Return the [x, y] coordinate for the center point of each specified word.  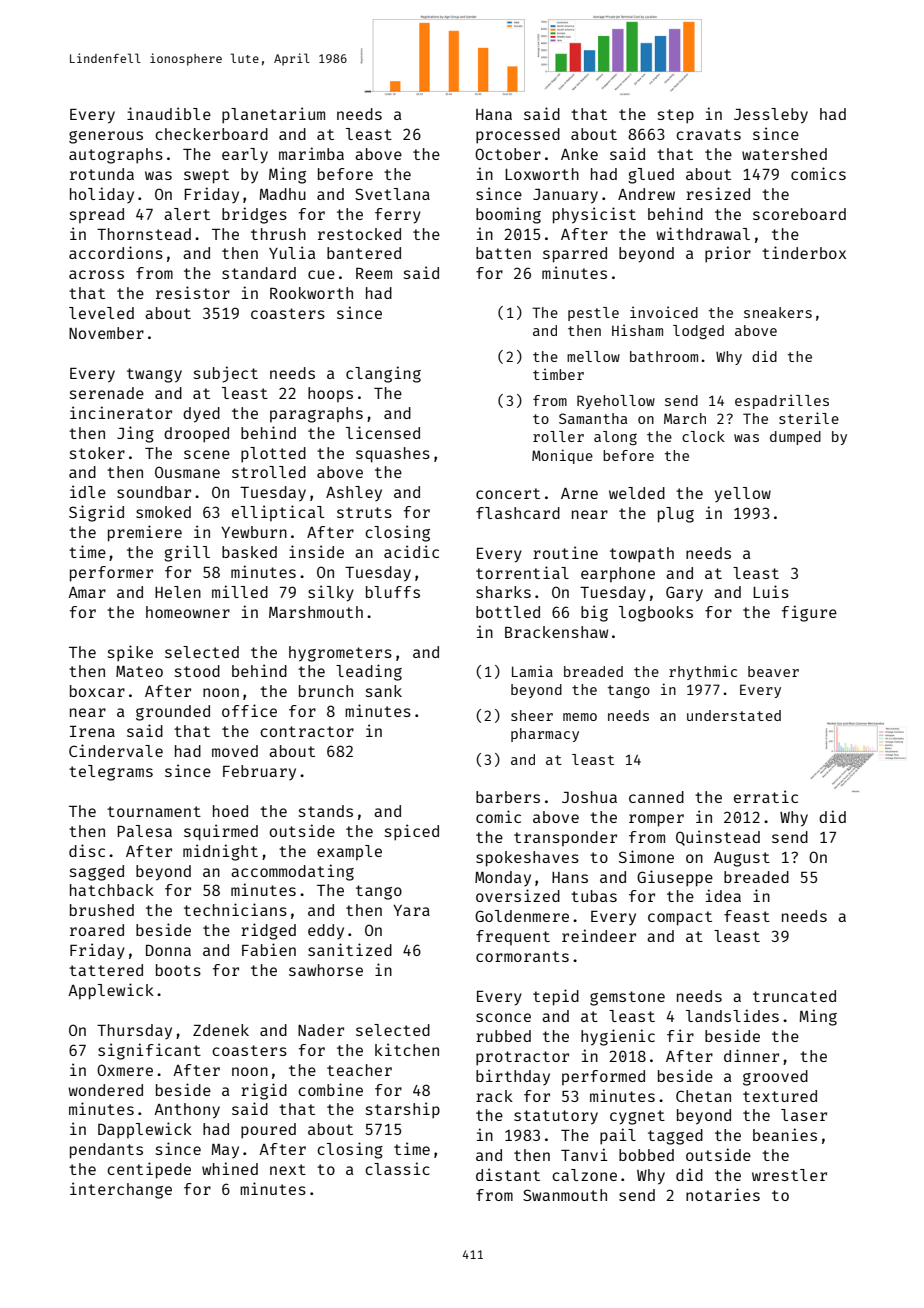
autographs [116, 156]
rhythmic [703, 672]
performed [603, 1078]
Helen [178, 592]
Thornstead [144, 234]
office [249, 710]
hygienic [618, 1037]
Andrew [646, 194]
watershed [784, 154]
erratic [766, 796]
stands [326, 811]
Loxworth [542, 174]
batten [503, 253]
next [288, 1169]
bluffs [393, 592]
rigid [264, 1091]
